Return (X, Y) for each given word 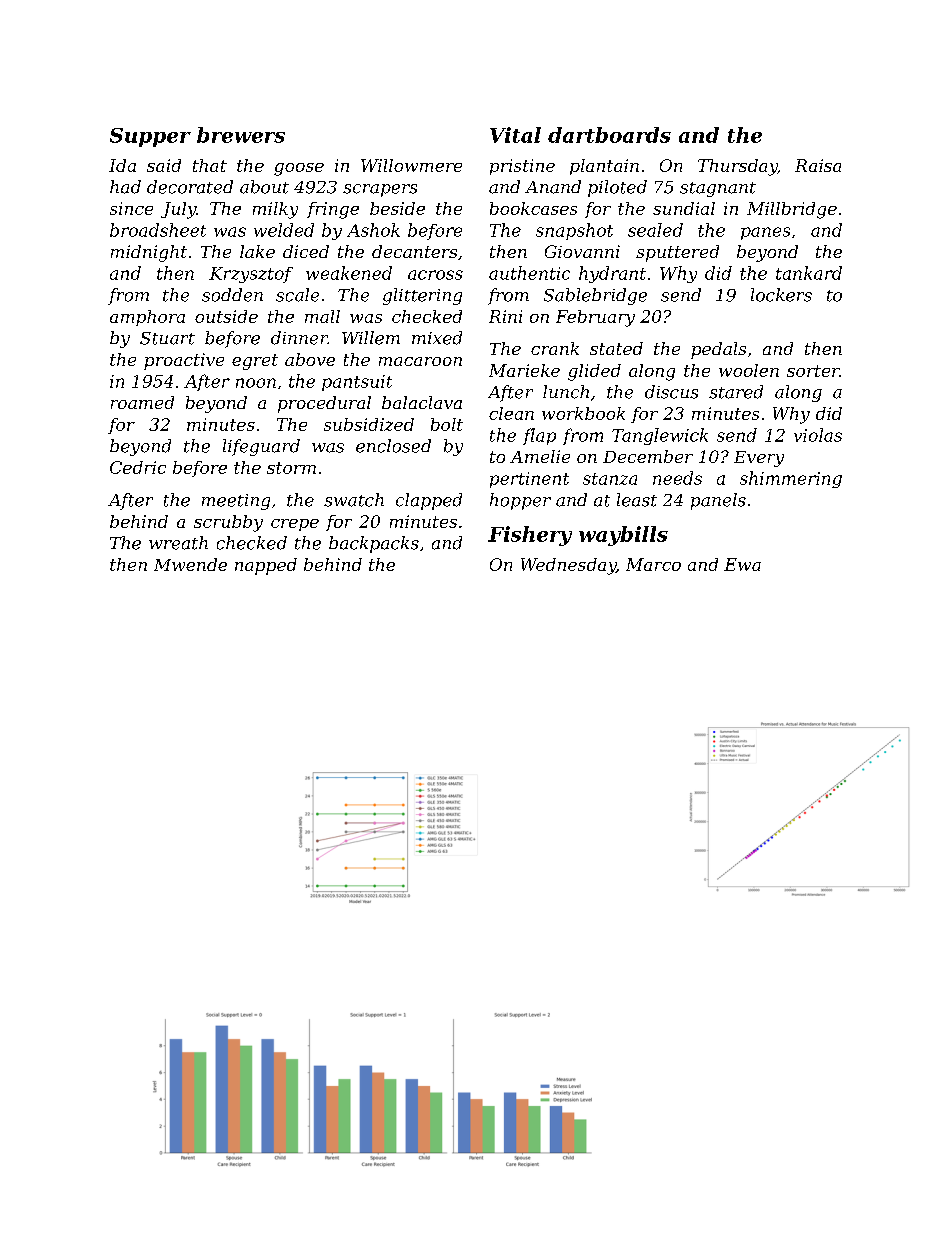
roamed (142, 402)
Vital (515, 135)
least (637, 500)
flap (539, 436)
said (164, 165)
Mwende (190, 564)
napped (266, 566)
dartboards (609, 135)
